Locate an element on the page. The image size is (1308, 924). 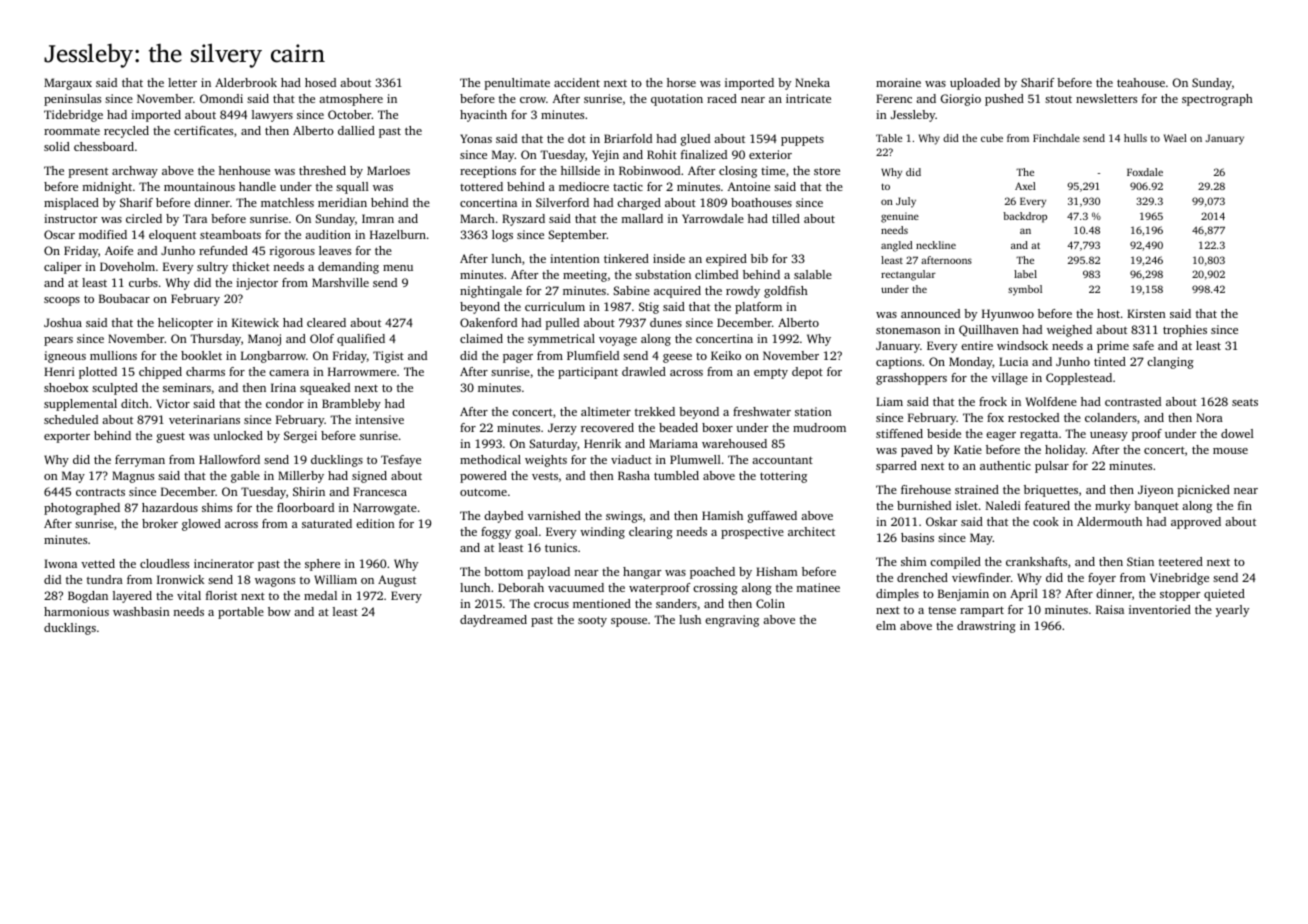
henhouse is located at coordinates (244, 170).
